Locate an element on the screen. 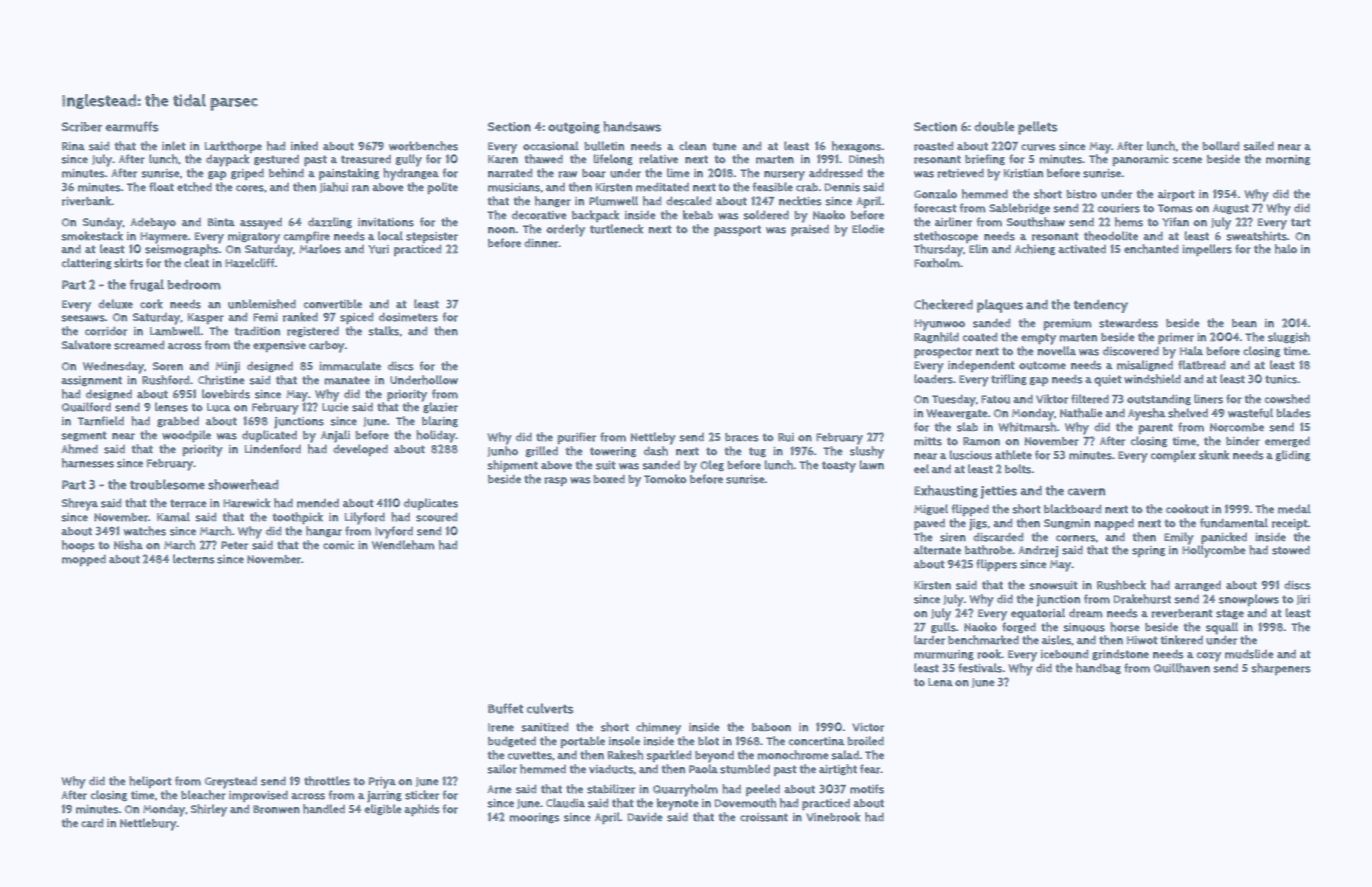 The image size is (1372, 887). inked is located at coordinates (304, 146).
